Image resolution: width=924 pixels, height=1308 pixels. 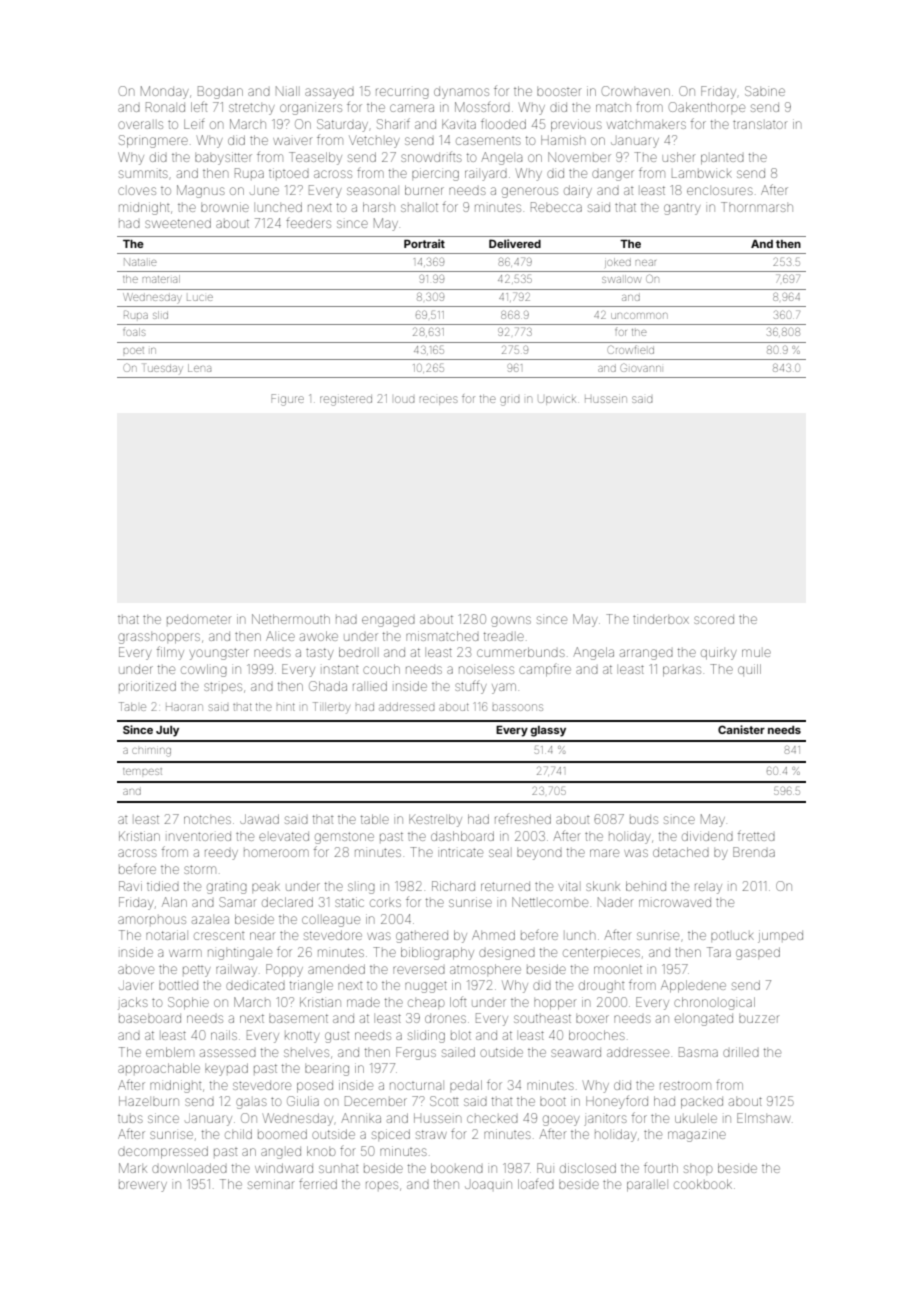 What do you see at coordinates (238, 1134) in the screenshot?
I see `child` at bounding box center [238, 1134].
